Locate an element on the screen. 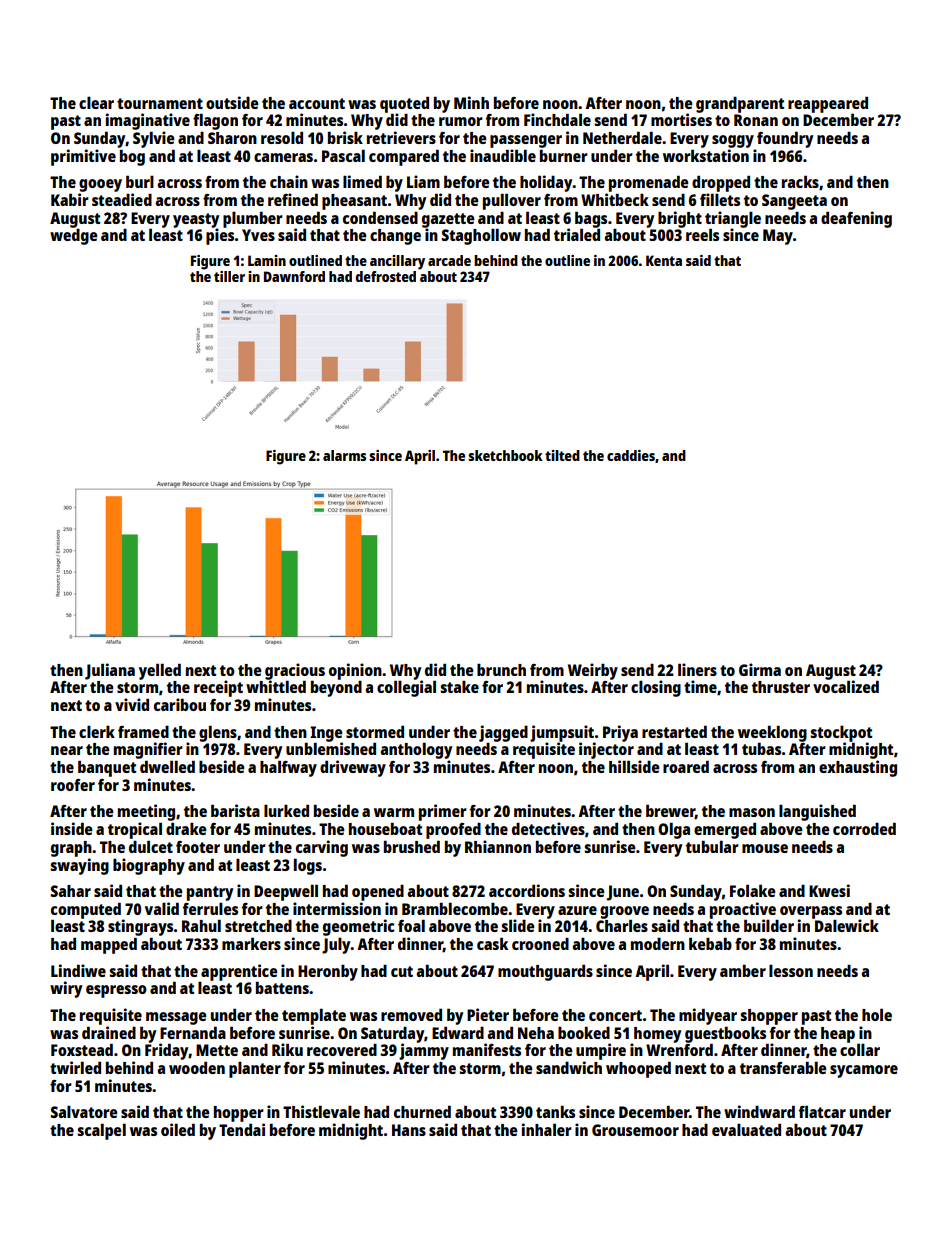 The image size is (952, 1233). warm is located at coordinates (394, 812).
